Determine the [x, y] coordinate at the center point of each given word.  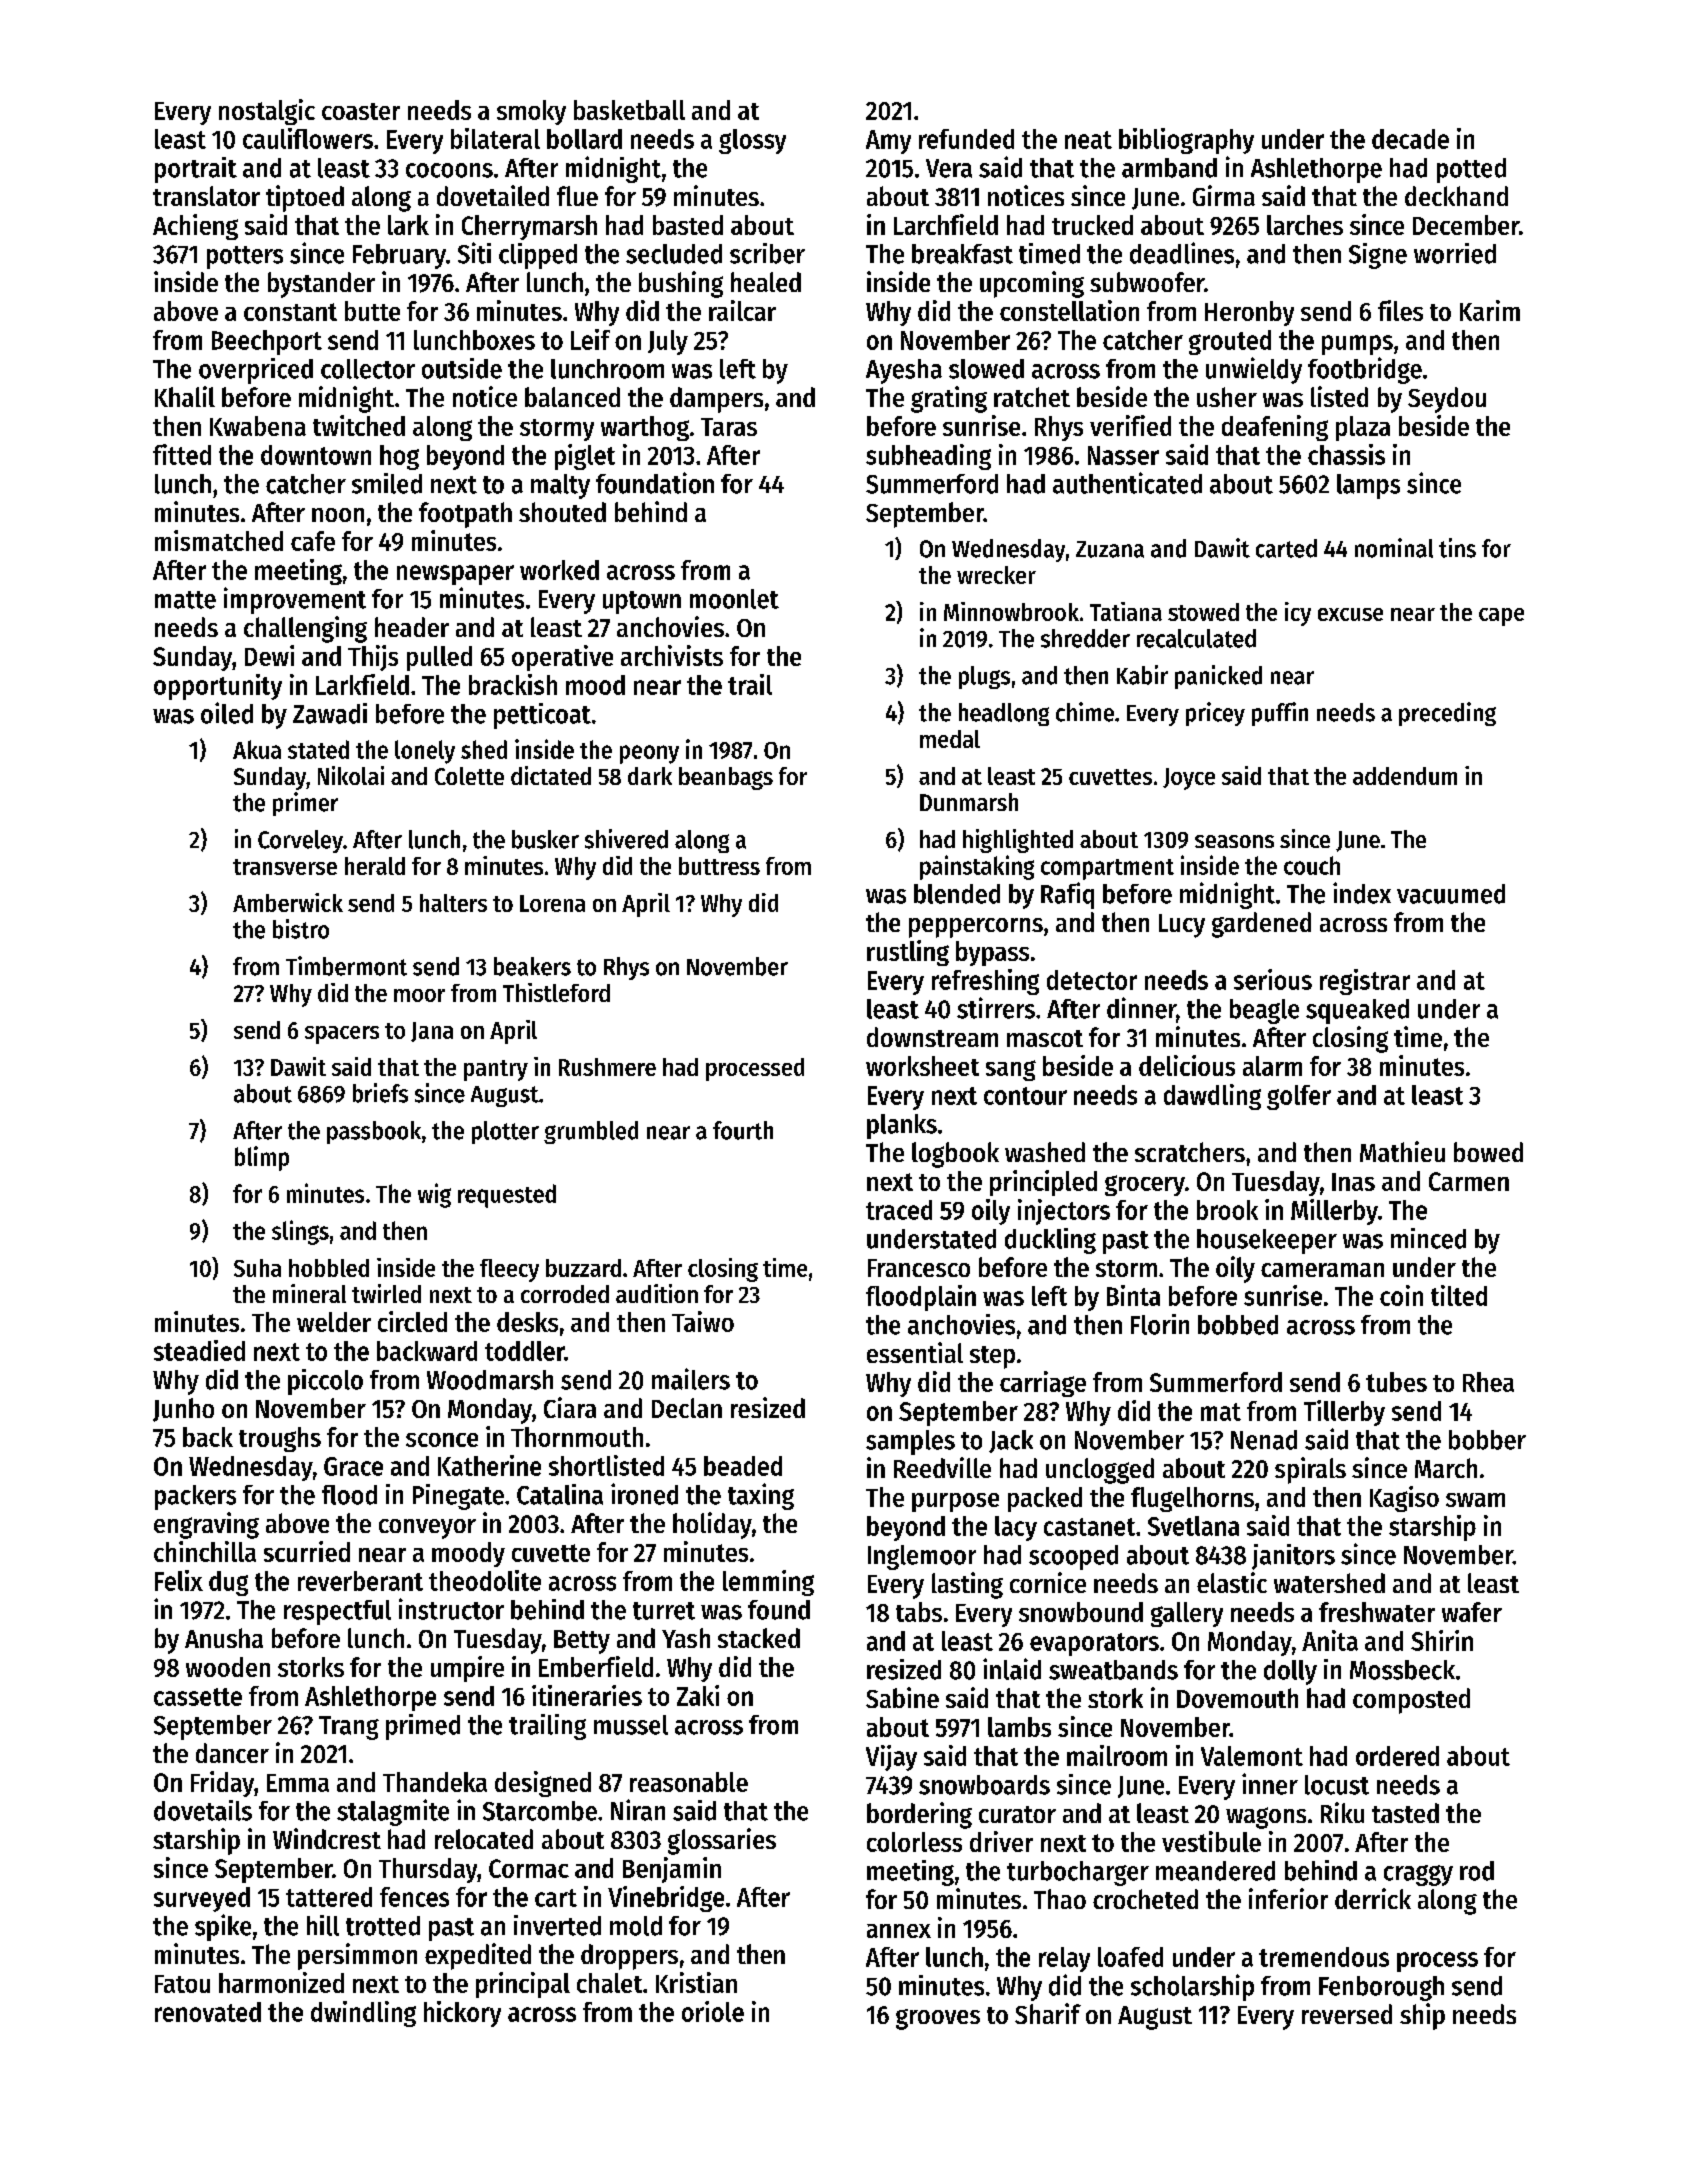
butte [372, 311]
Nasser [1123, 455]
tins [1457, 548]
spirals [1310, 1470]
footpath [465, 515]
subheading [928, 457]
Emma [298, 1783]
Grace [353, 1466]
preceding [1447, 714]
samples [910, 1442]
